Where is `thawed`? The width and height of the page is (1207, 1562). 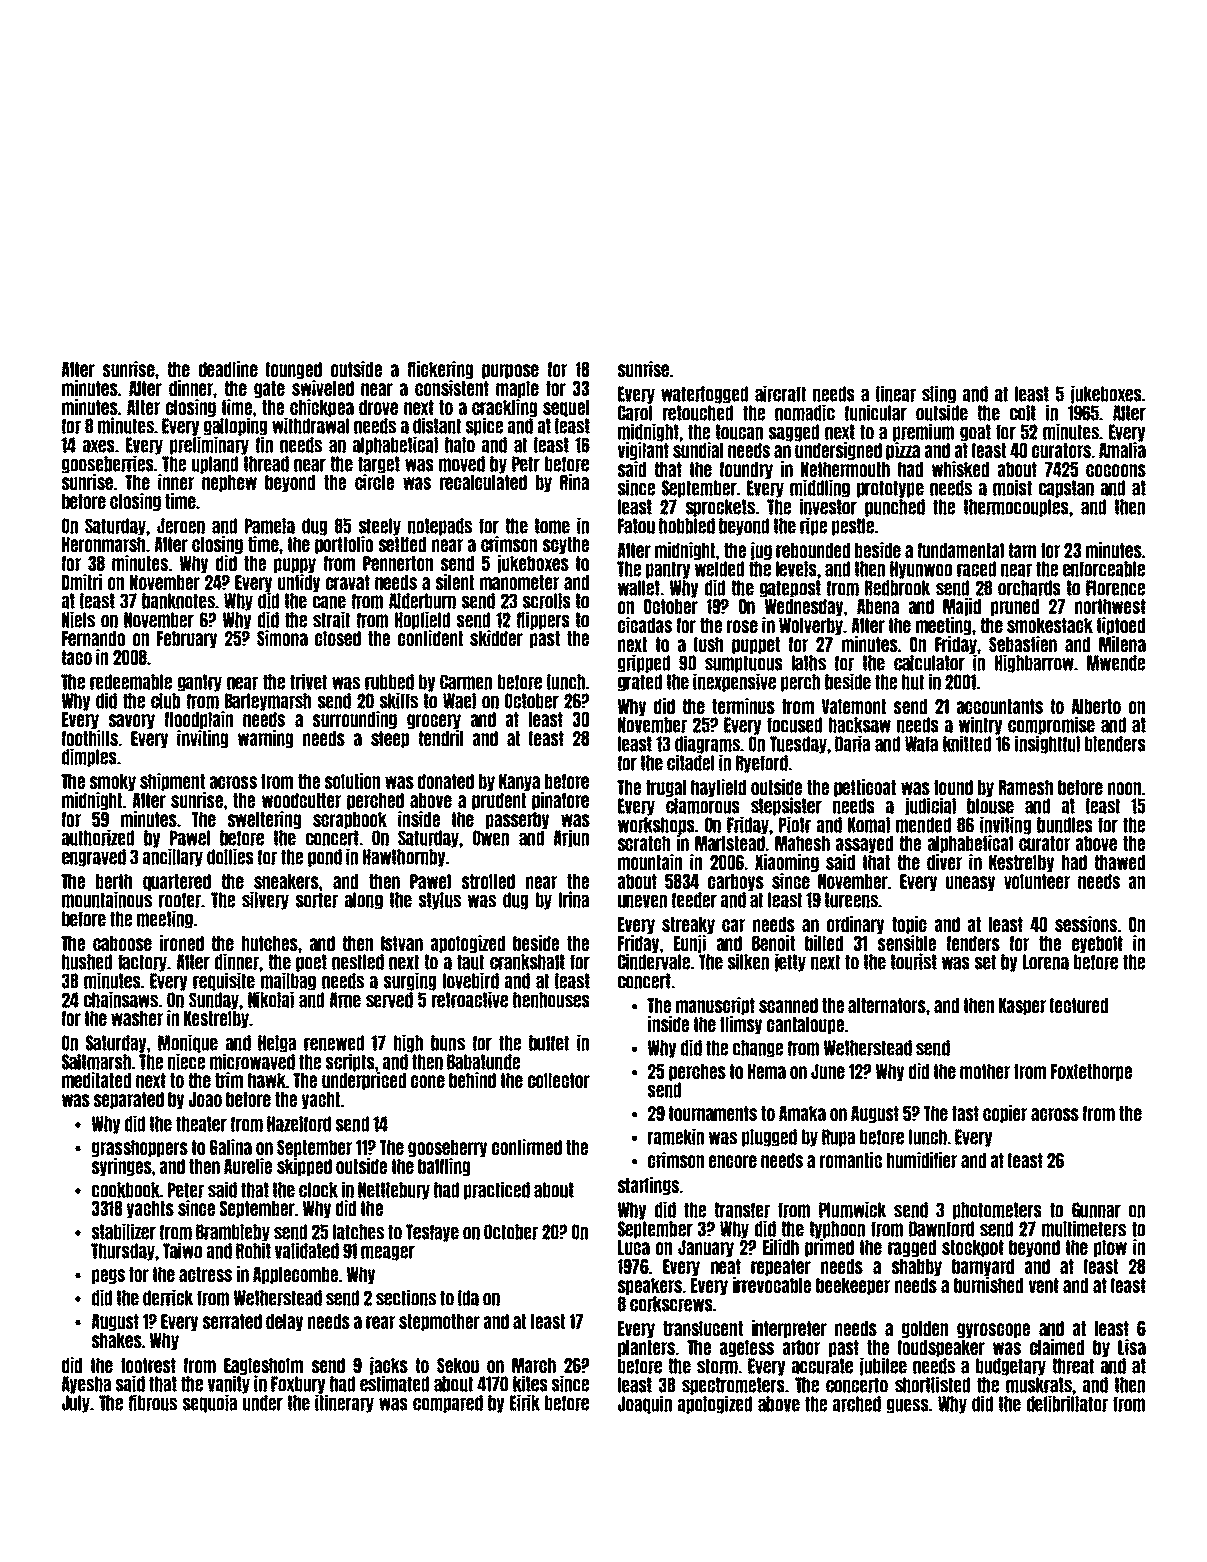
thawed is located at coordinates (1120, 862).
